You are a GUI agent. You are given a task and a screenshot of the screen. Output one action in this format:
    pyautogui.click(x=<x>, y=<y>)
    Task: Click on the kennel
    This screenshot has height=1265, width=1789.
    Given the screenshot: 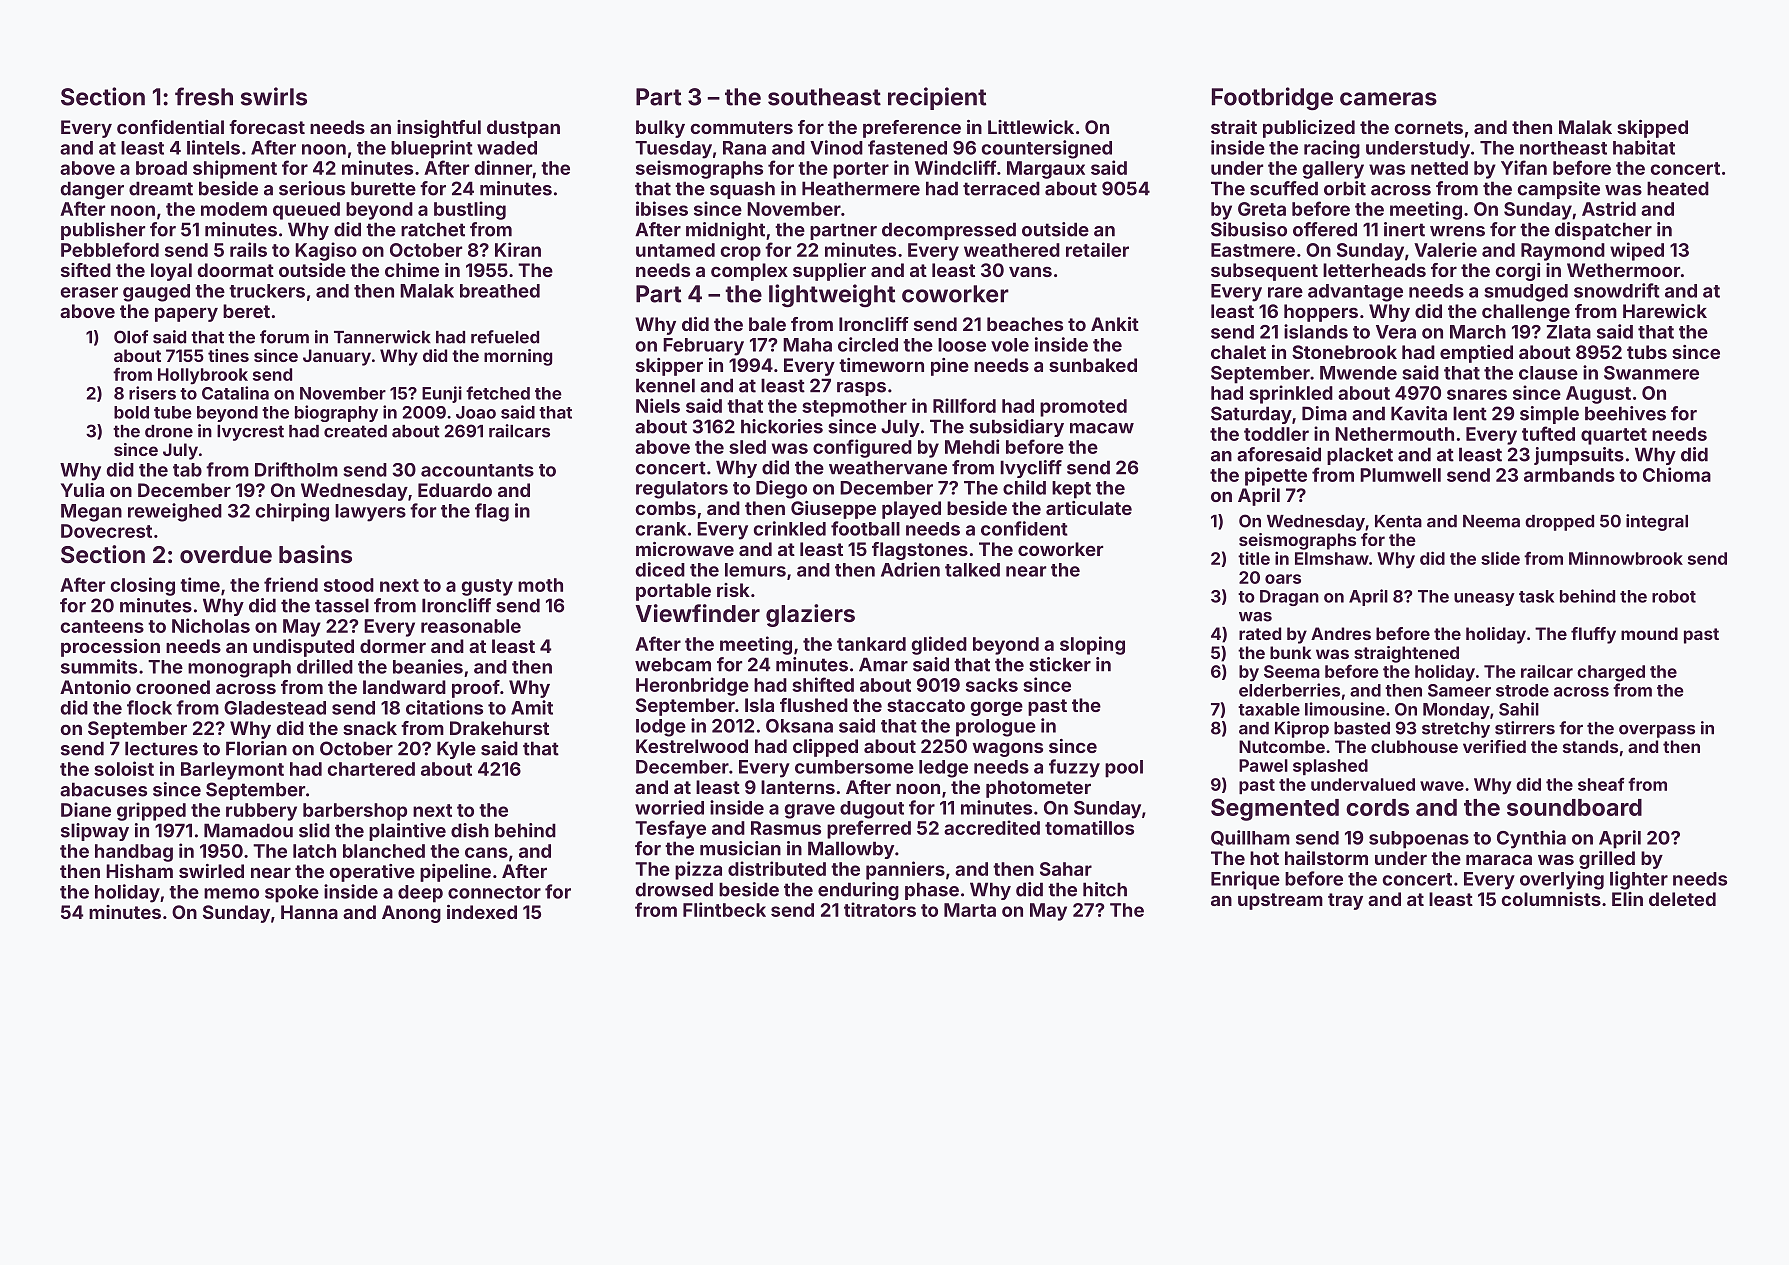 What is the action you would take?
    pyautogui.click(x=665, y=385)
